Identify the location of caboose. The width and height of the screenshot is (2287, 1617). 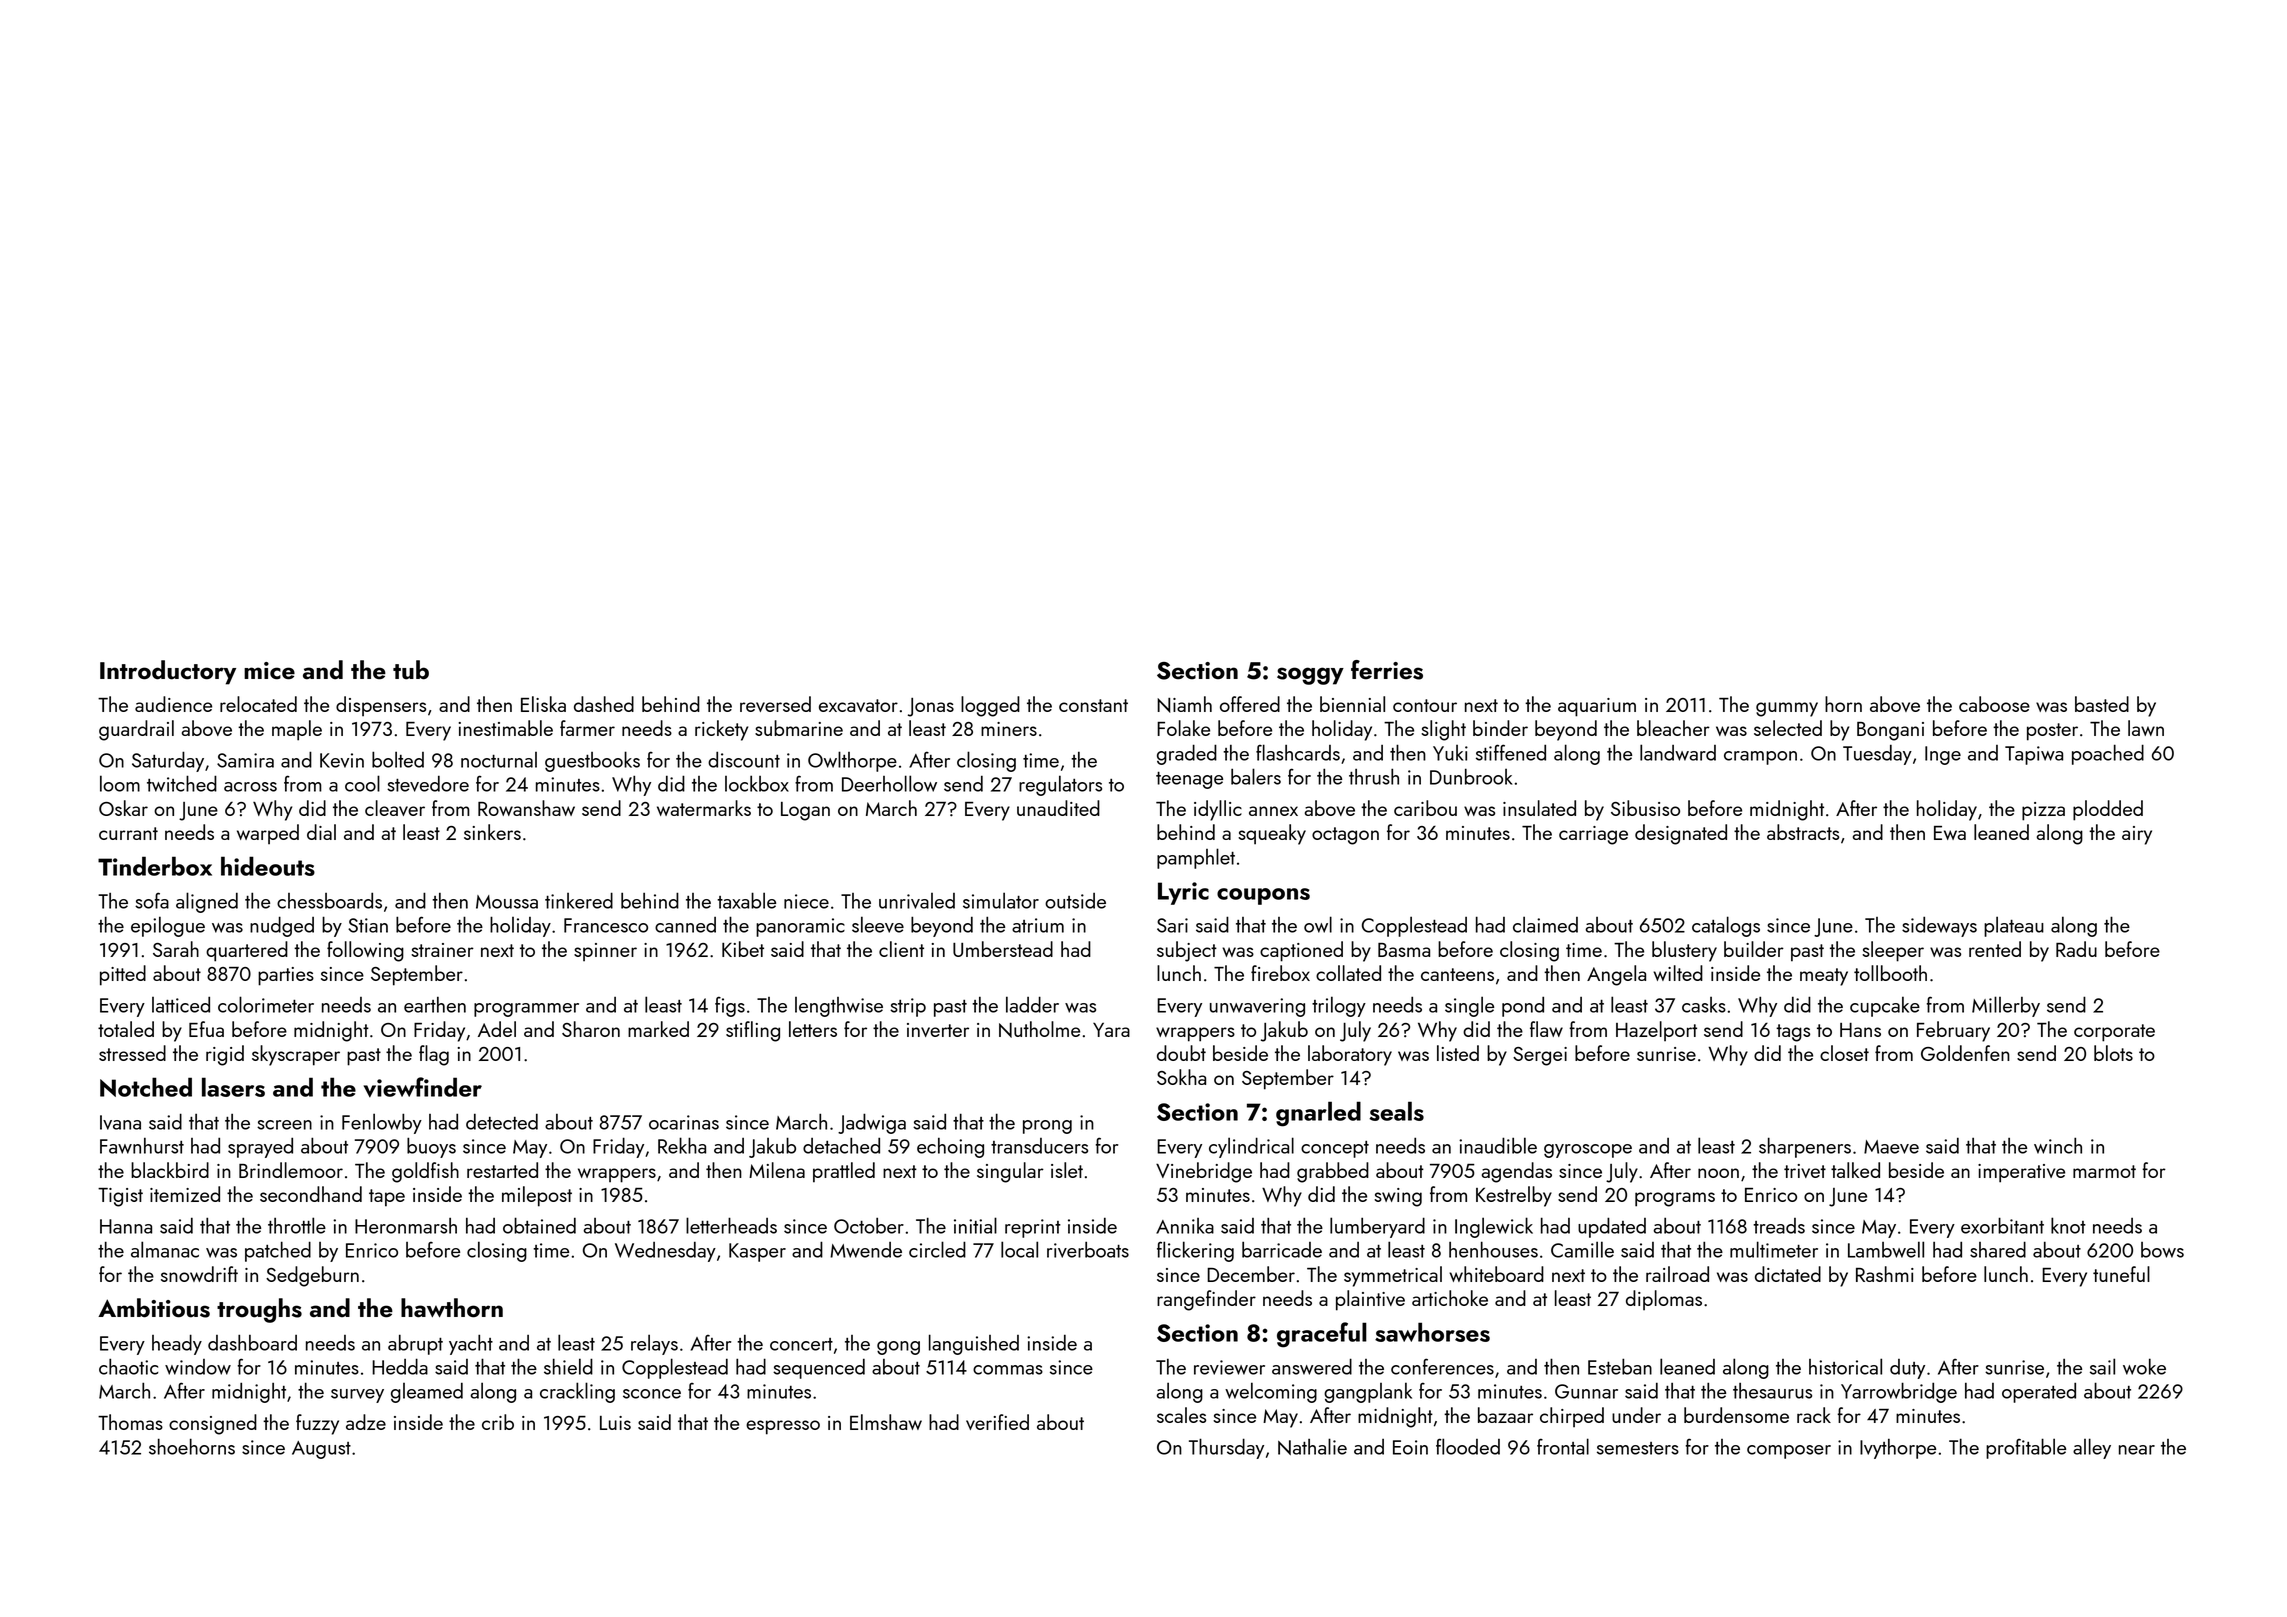
(1994, 704).
